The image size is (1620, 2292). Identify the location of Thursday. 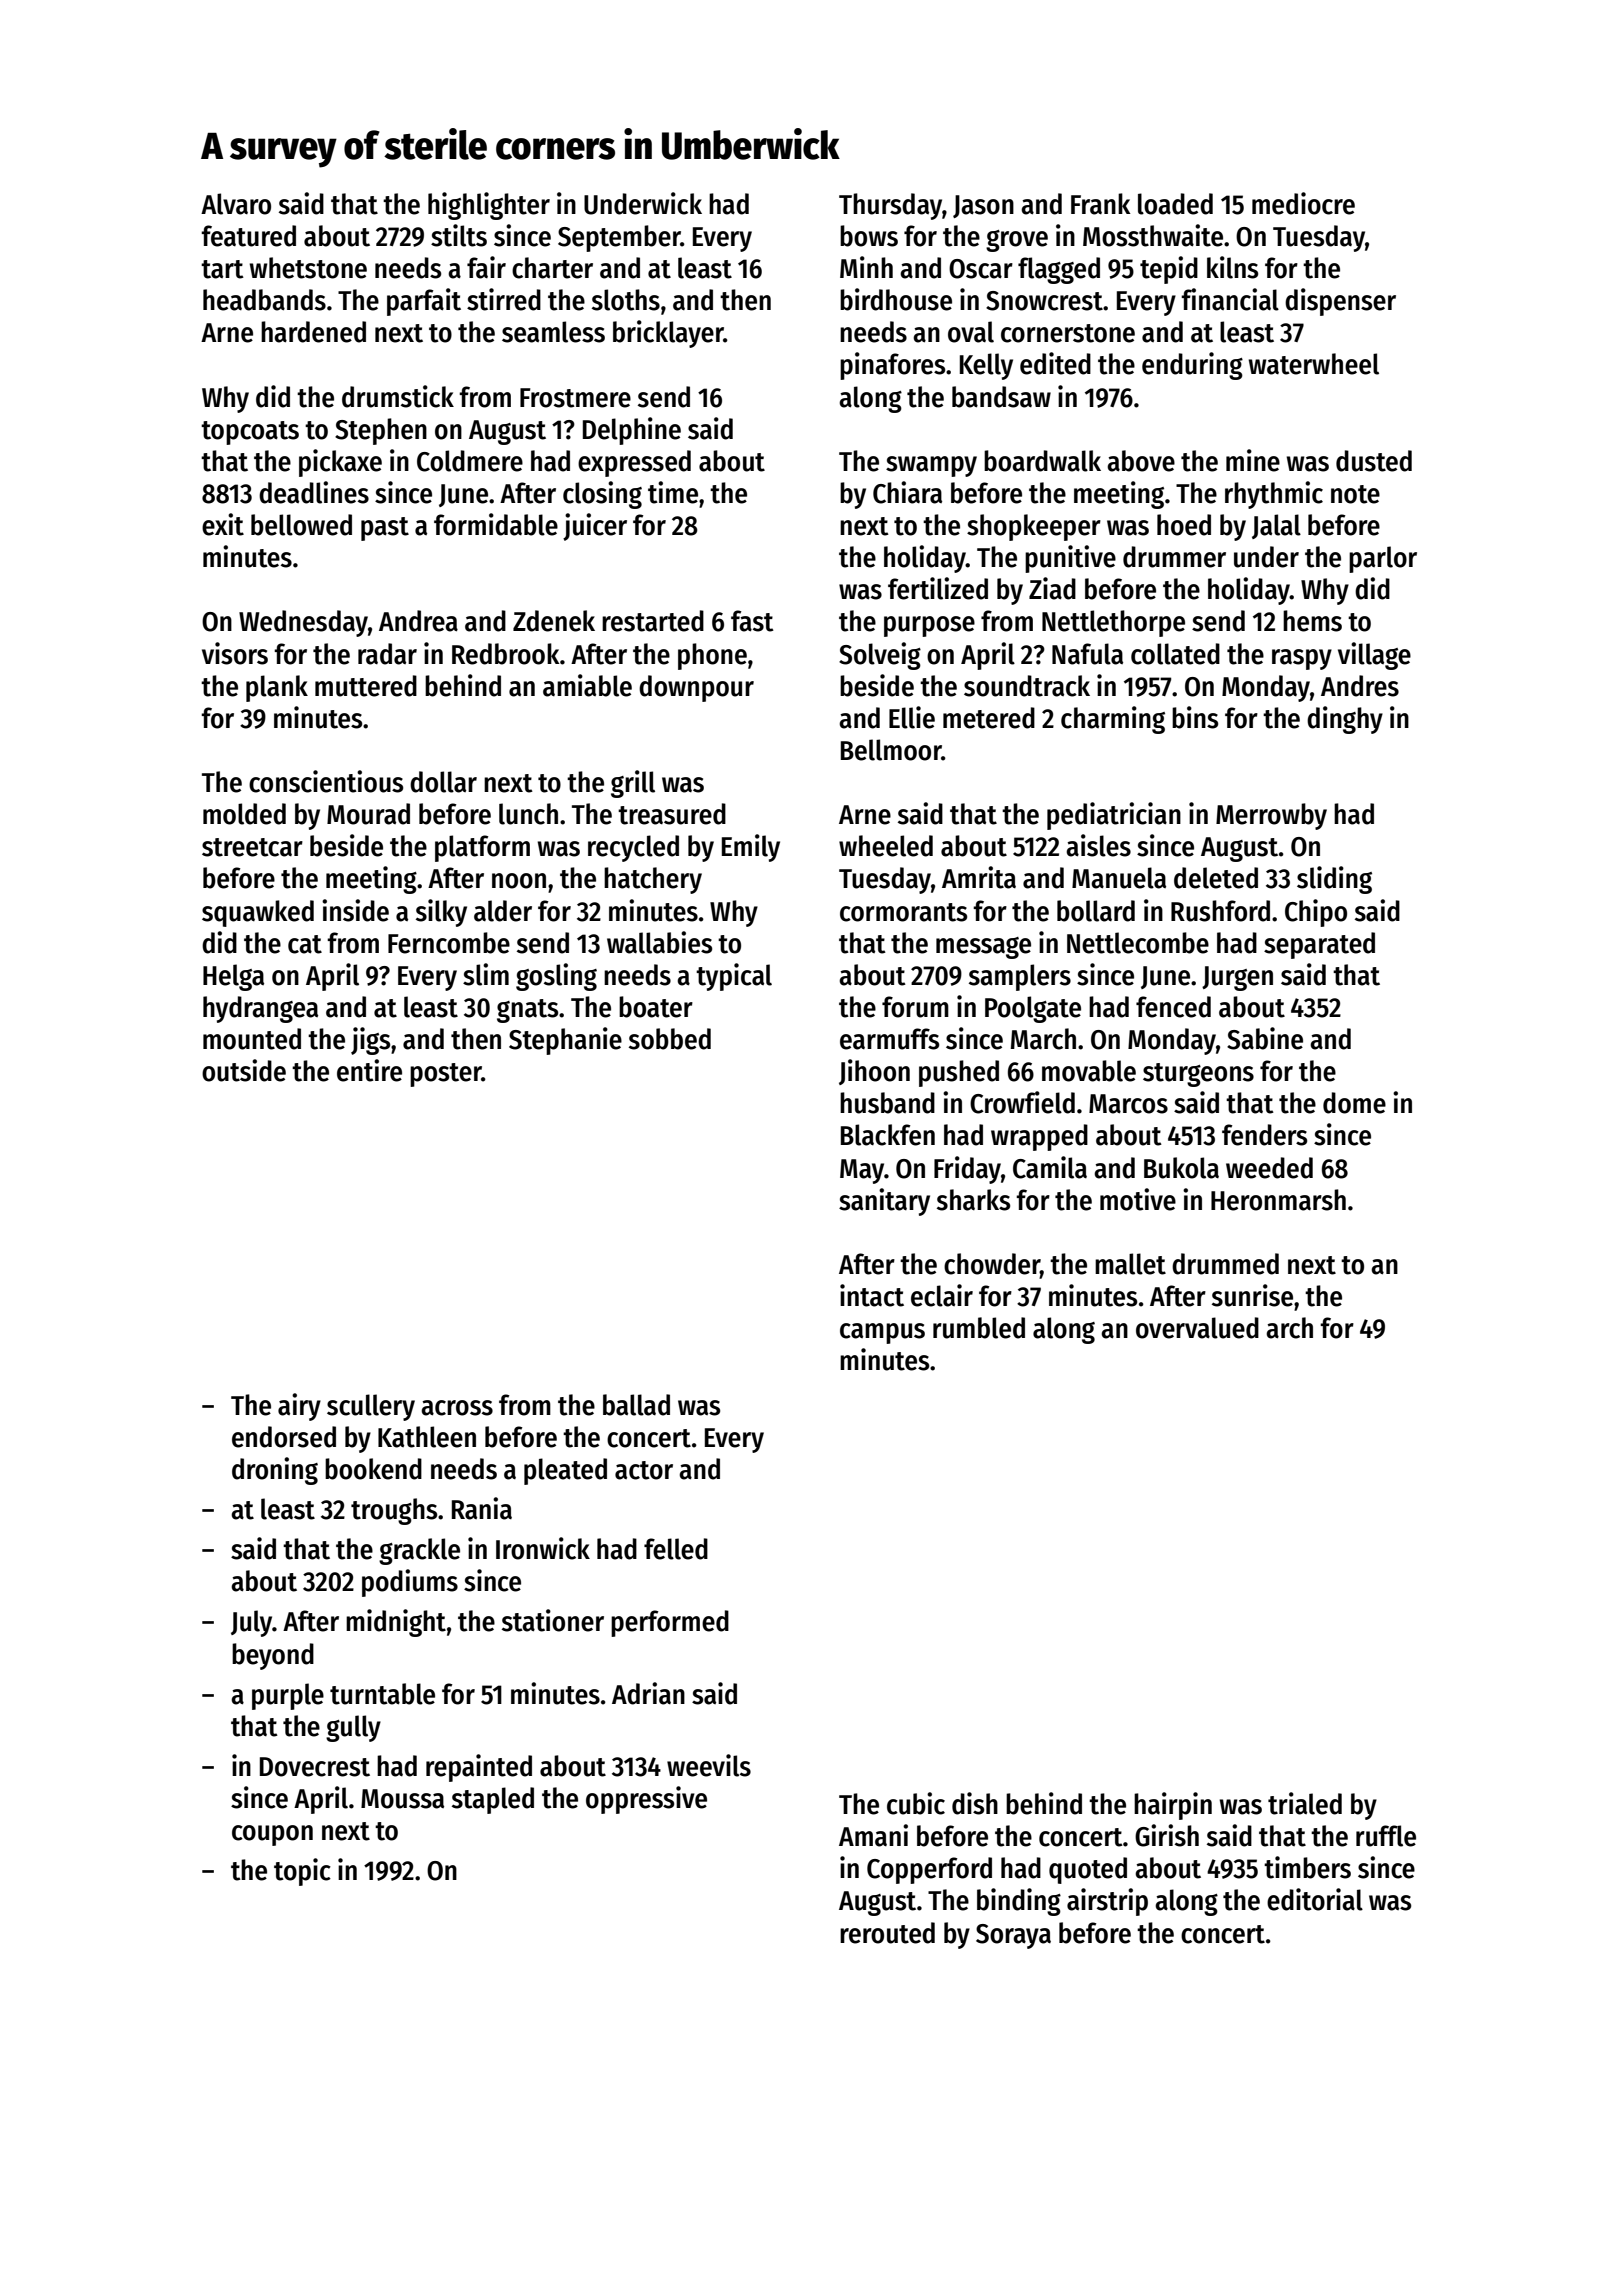
(890, 206).
